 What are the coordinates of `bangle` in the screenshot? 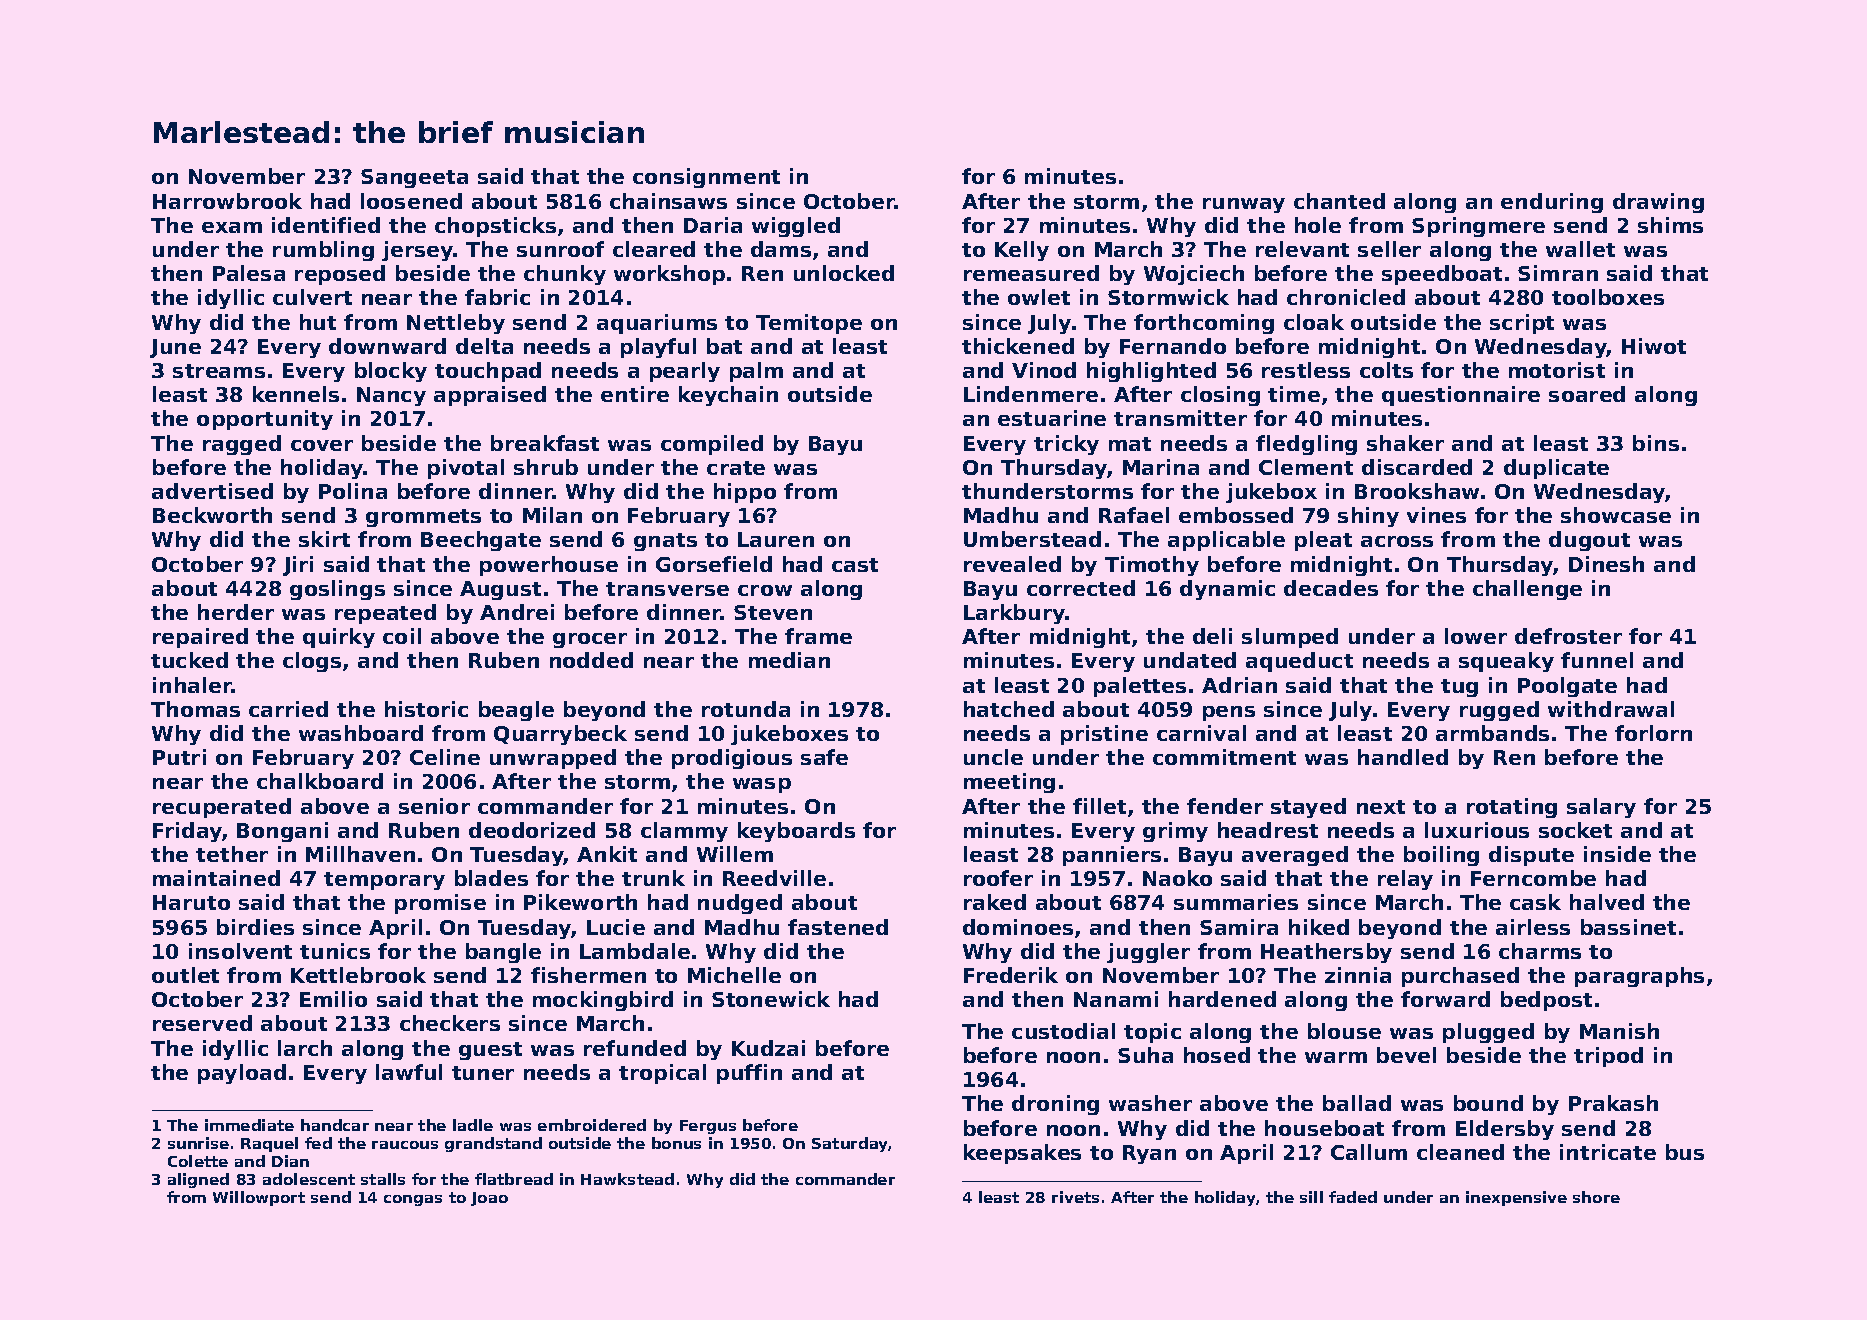 It's located at (503, 953).
